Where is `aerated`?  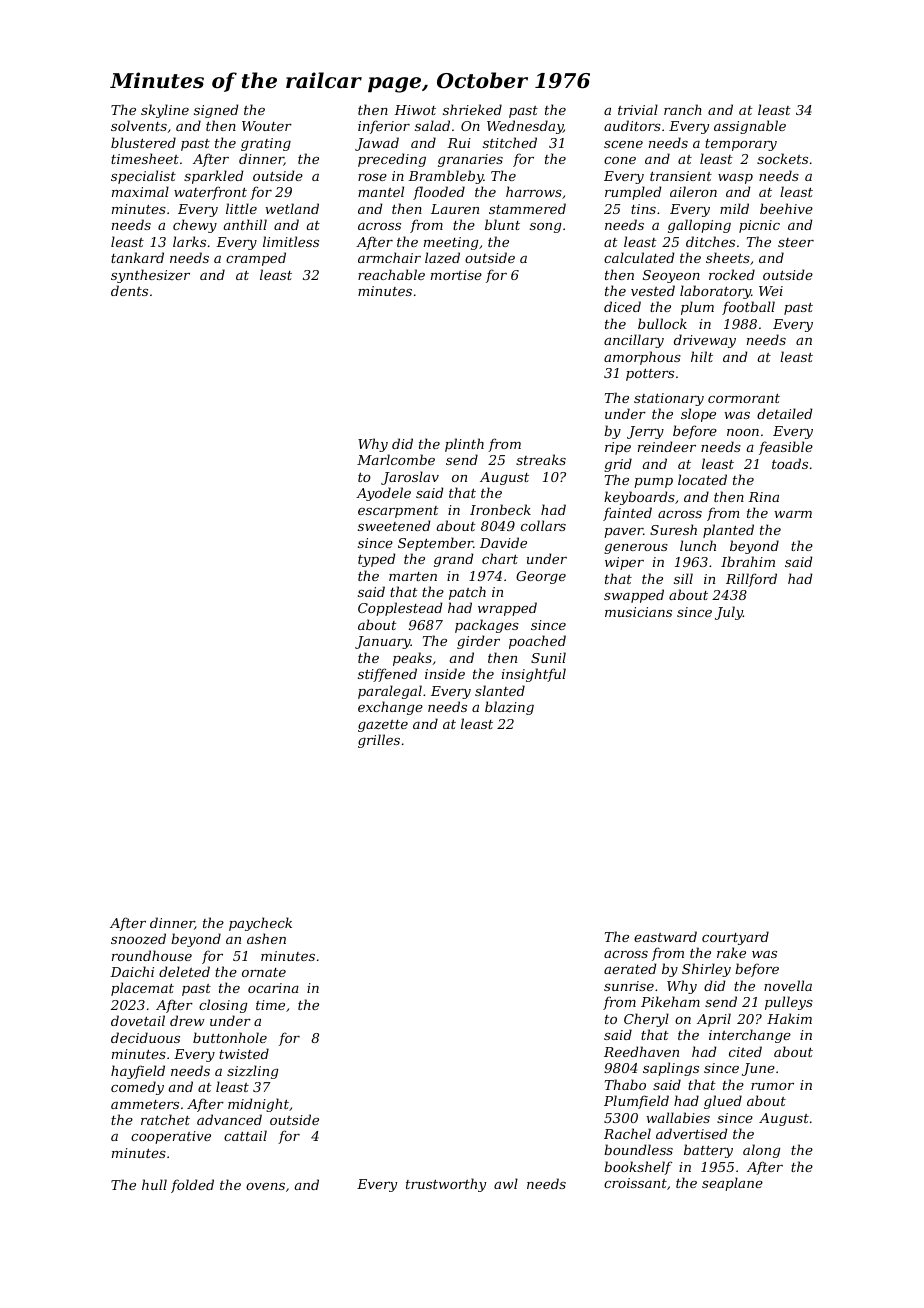
aerated is located at coordinates (630, 968).
